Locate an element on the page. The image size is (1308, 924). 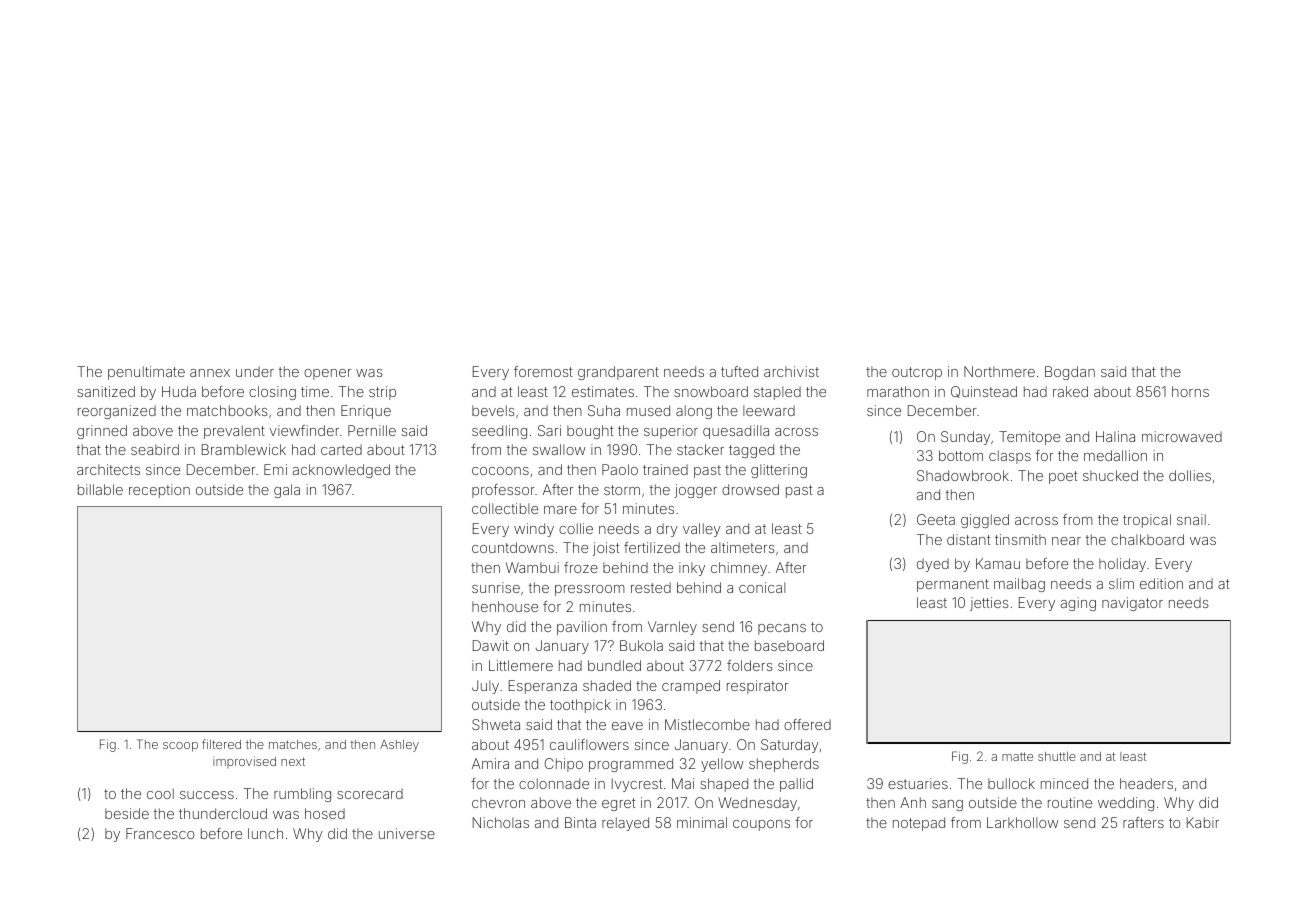
annex is located at coordinates (210, 373).
